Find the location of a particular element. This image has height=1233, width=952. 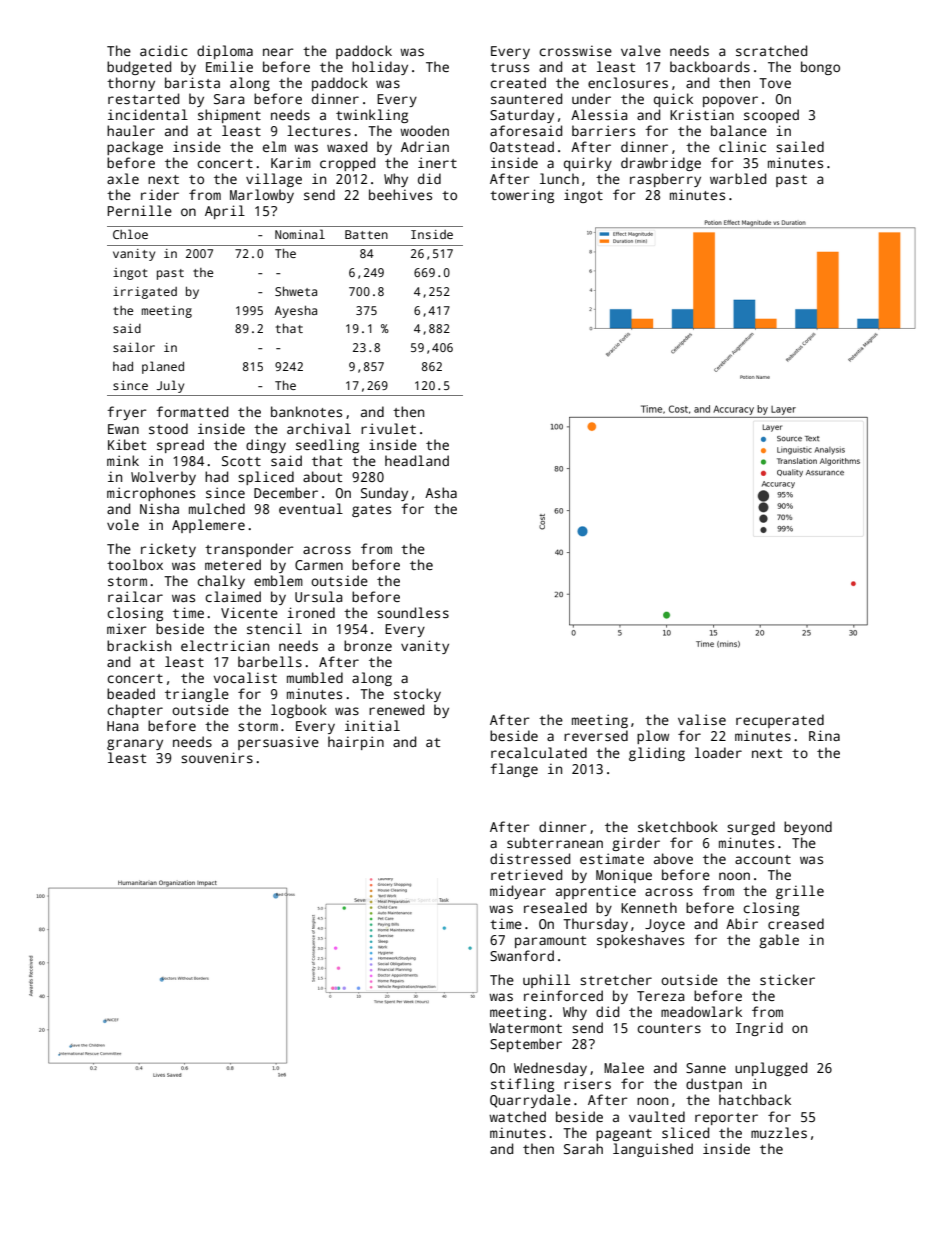

midyear is located at coordinates (518, 892).
